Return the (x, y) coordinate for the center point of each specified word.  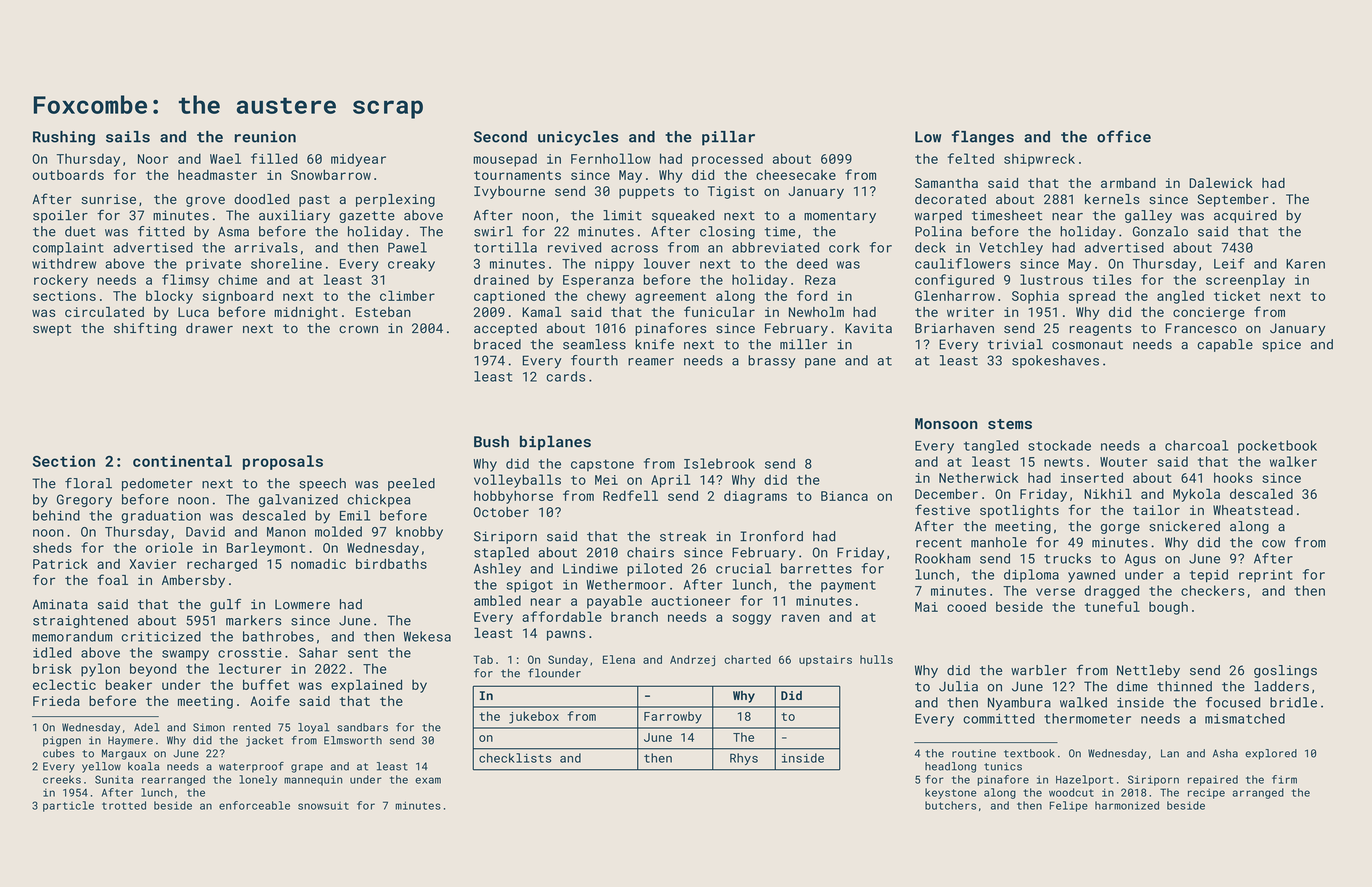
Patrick (60, 564)
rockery (61, 281)
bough (1168, 608)
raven (800, 618)
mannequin (313, 780)
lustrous (1051, 279)
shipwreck (1039, 160)
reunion (265, 137)
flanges (983, 138)
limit (622, 215)
